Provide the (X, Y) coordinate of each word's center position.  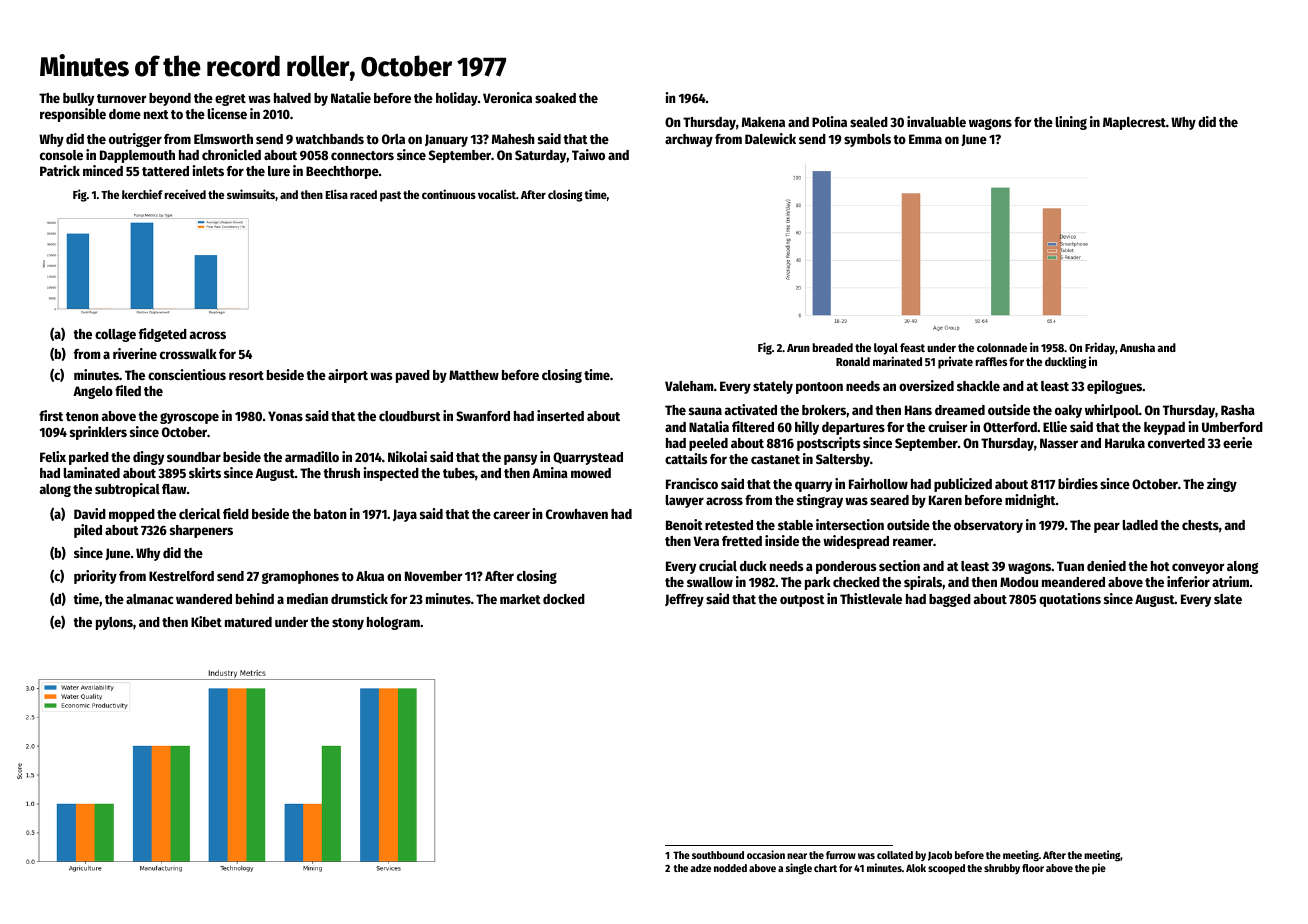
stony (348, 624)
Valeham (689, 386)
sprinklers (98, 433)
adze (700, 868)
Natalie (351, 97)
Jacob (940, 856)
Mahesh (513, 139)
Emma (925, 139)
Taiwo (588, 154)
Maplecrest (1134, 123)
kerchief (142, 194)
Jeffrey (684, 600)
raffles (991, 361)
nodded (730, 868)
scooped (946, 869)
